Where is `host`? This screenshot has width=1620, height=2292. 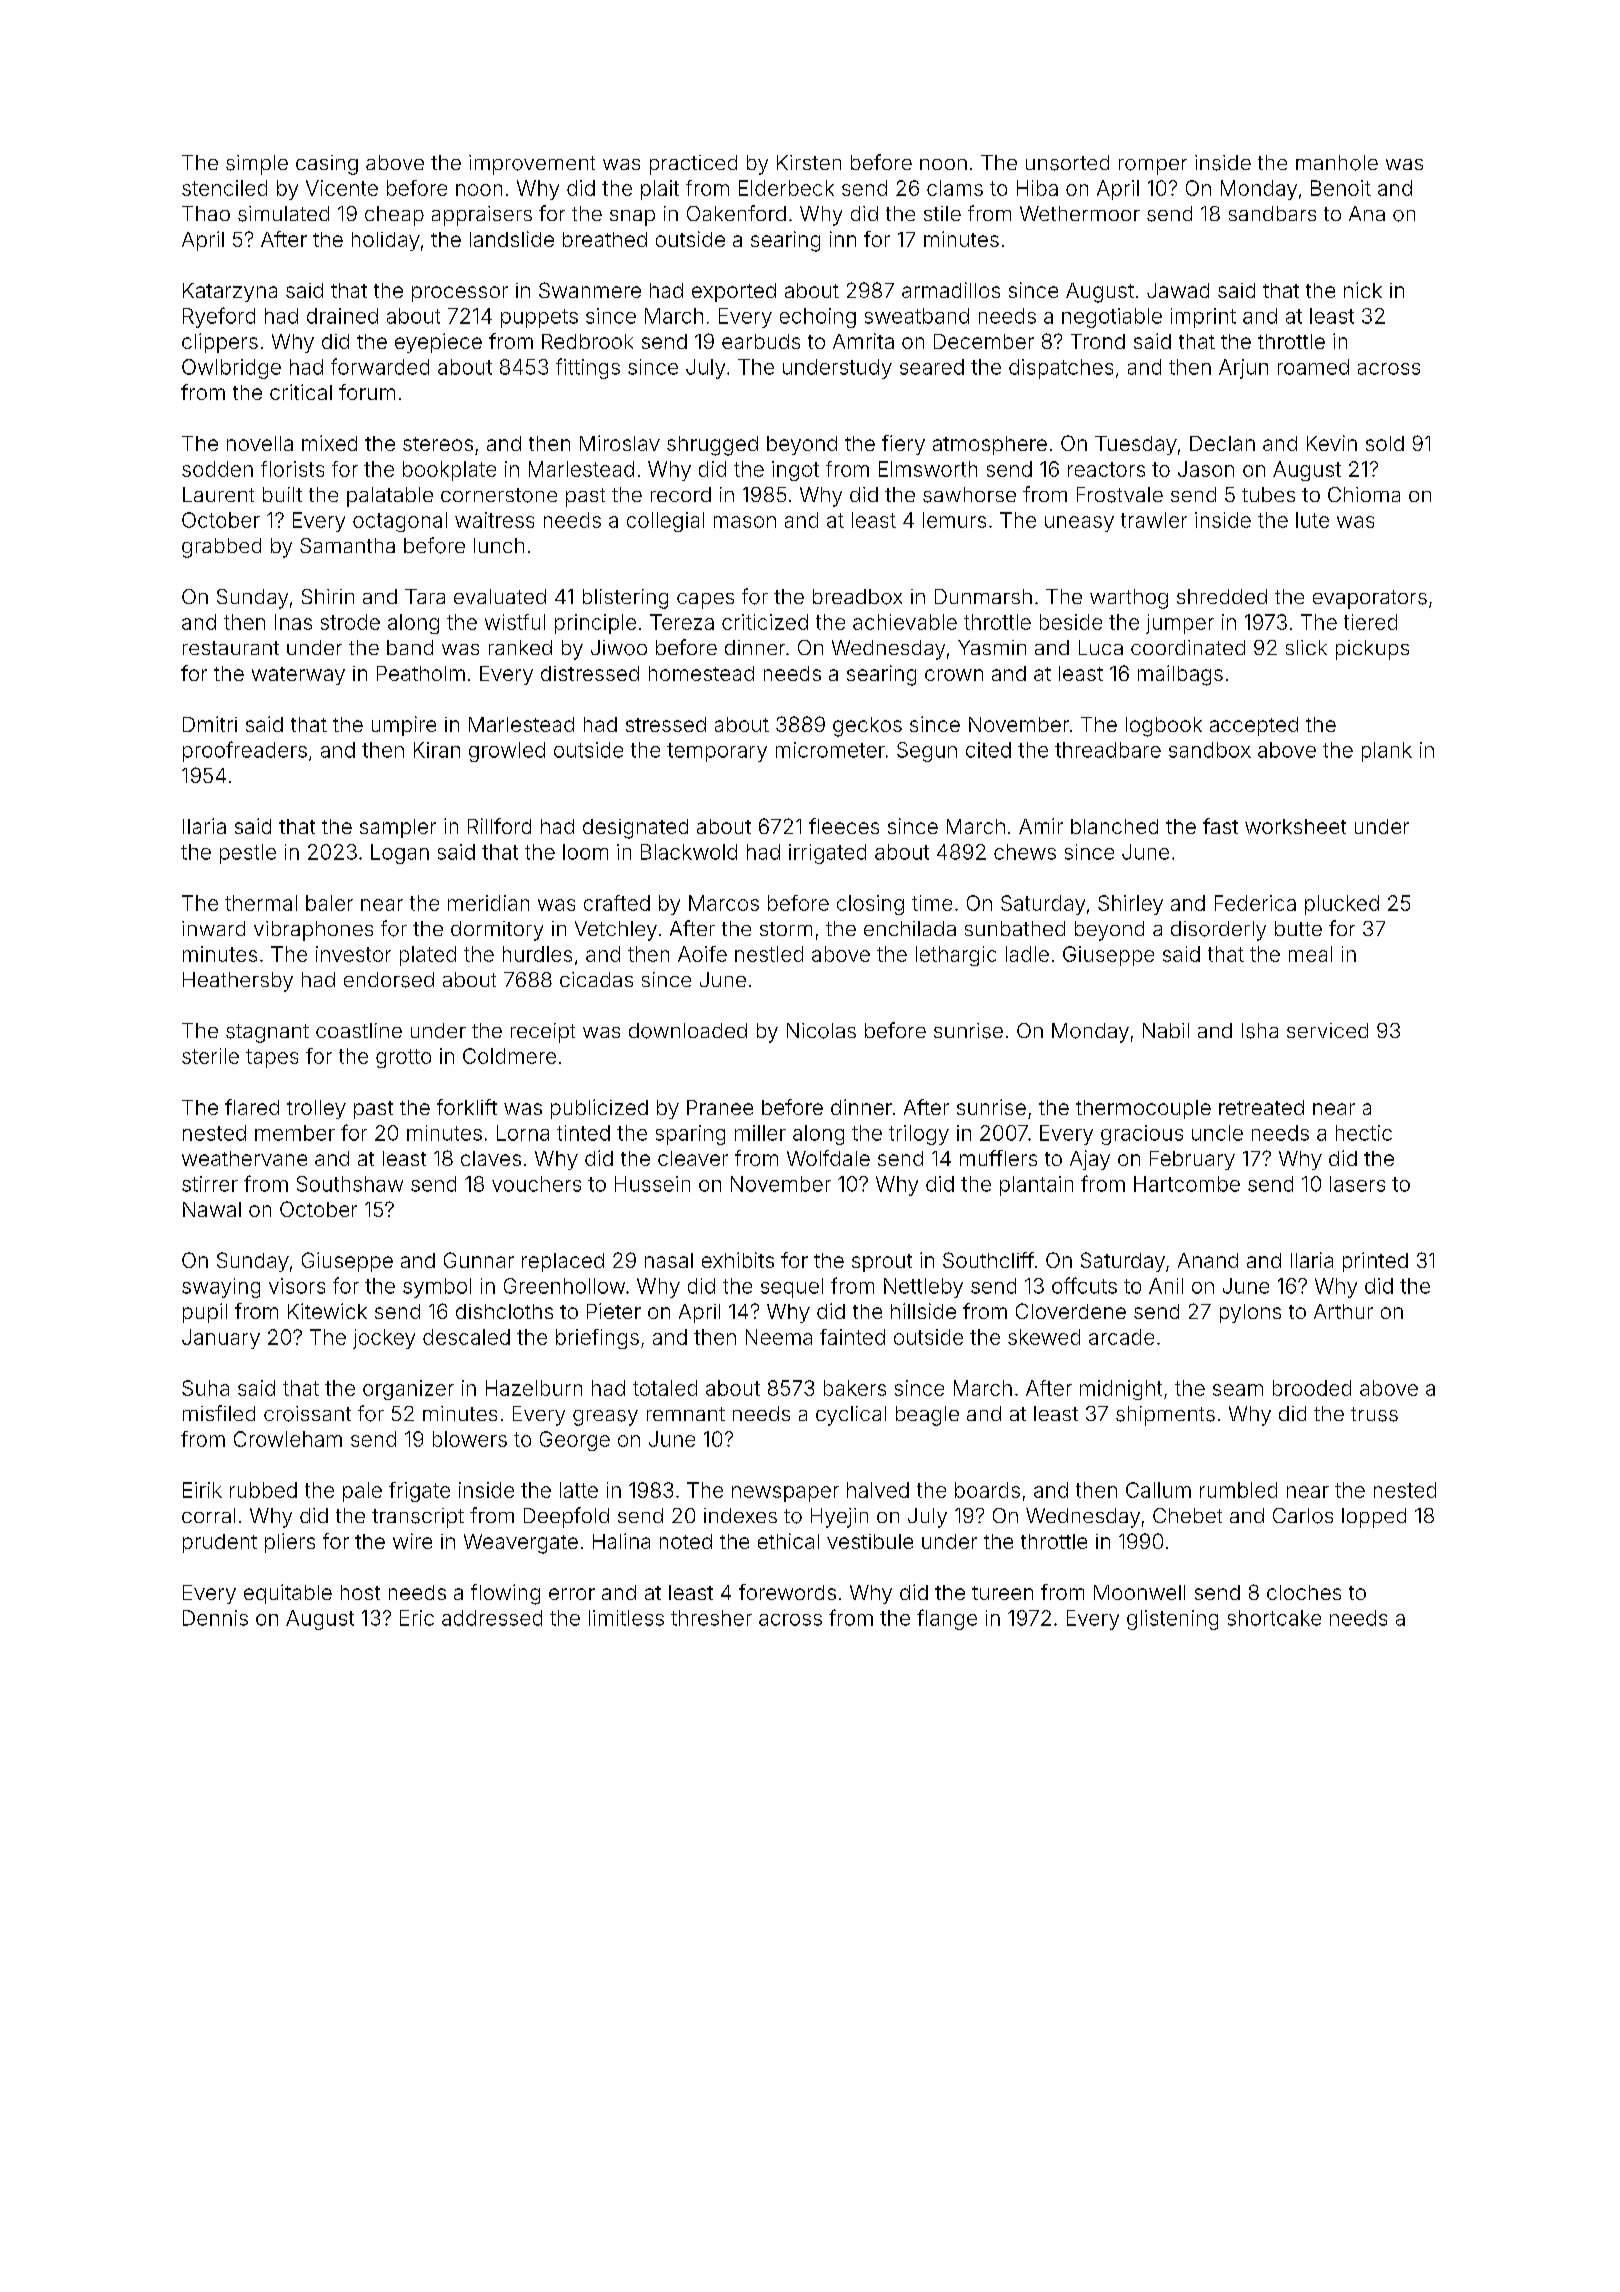
host is located at coordinates (360, 1592).
